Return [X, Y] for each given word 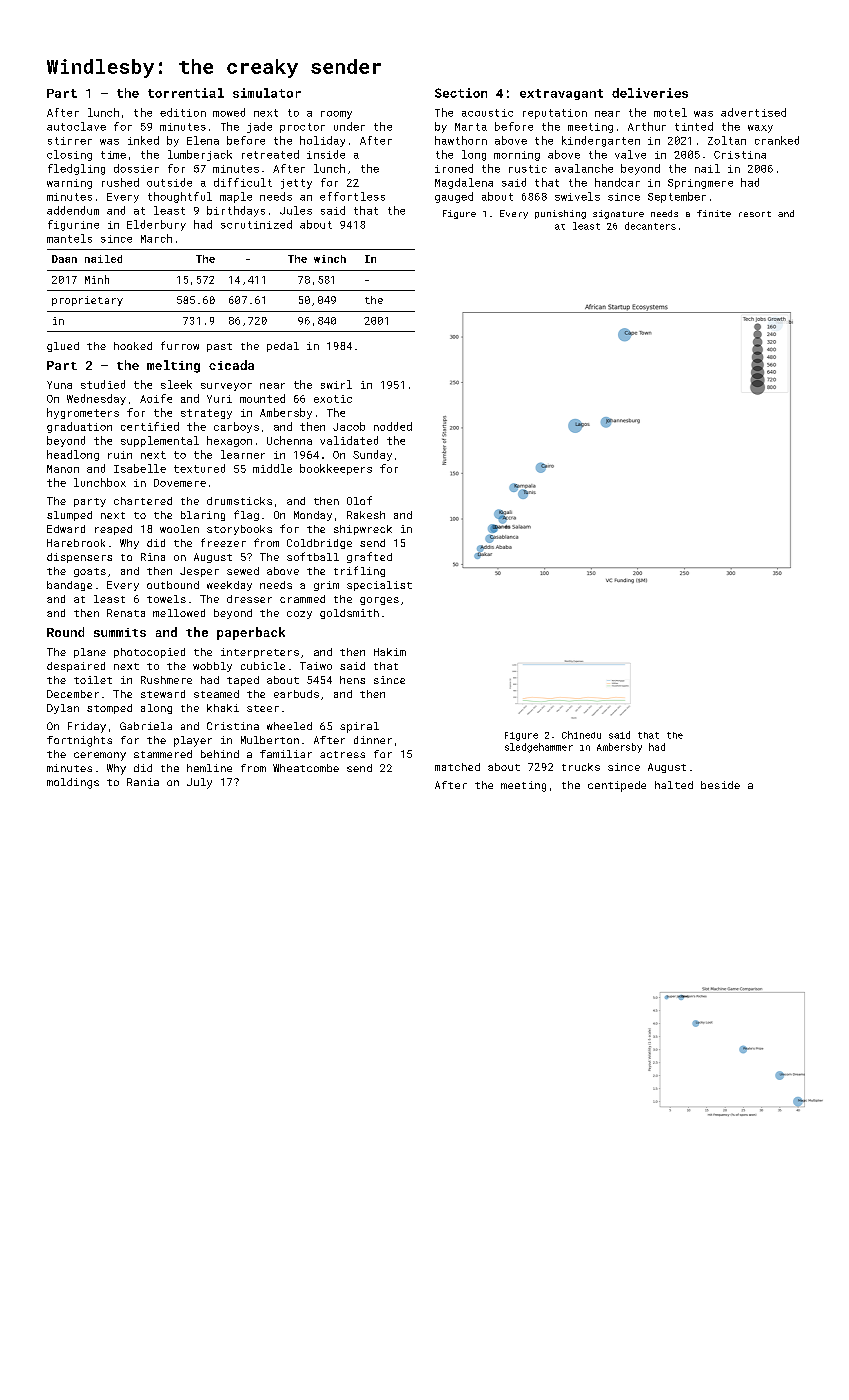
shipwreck [363, 530]
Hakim [390, 652]
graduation [79, 427]
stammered [163, 754]
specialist [379, 586]
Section [461, 93]
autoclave [76, 126]
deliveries [650, 93]
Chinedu [581, 735]
